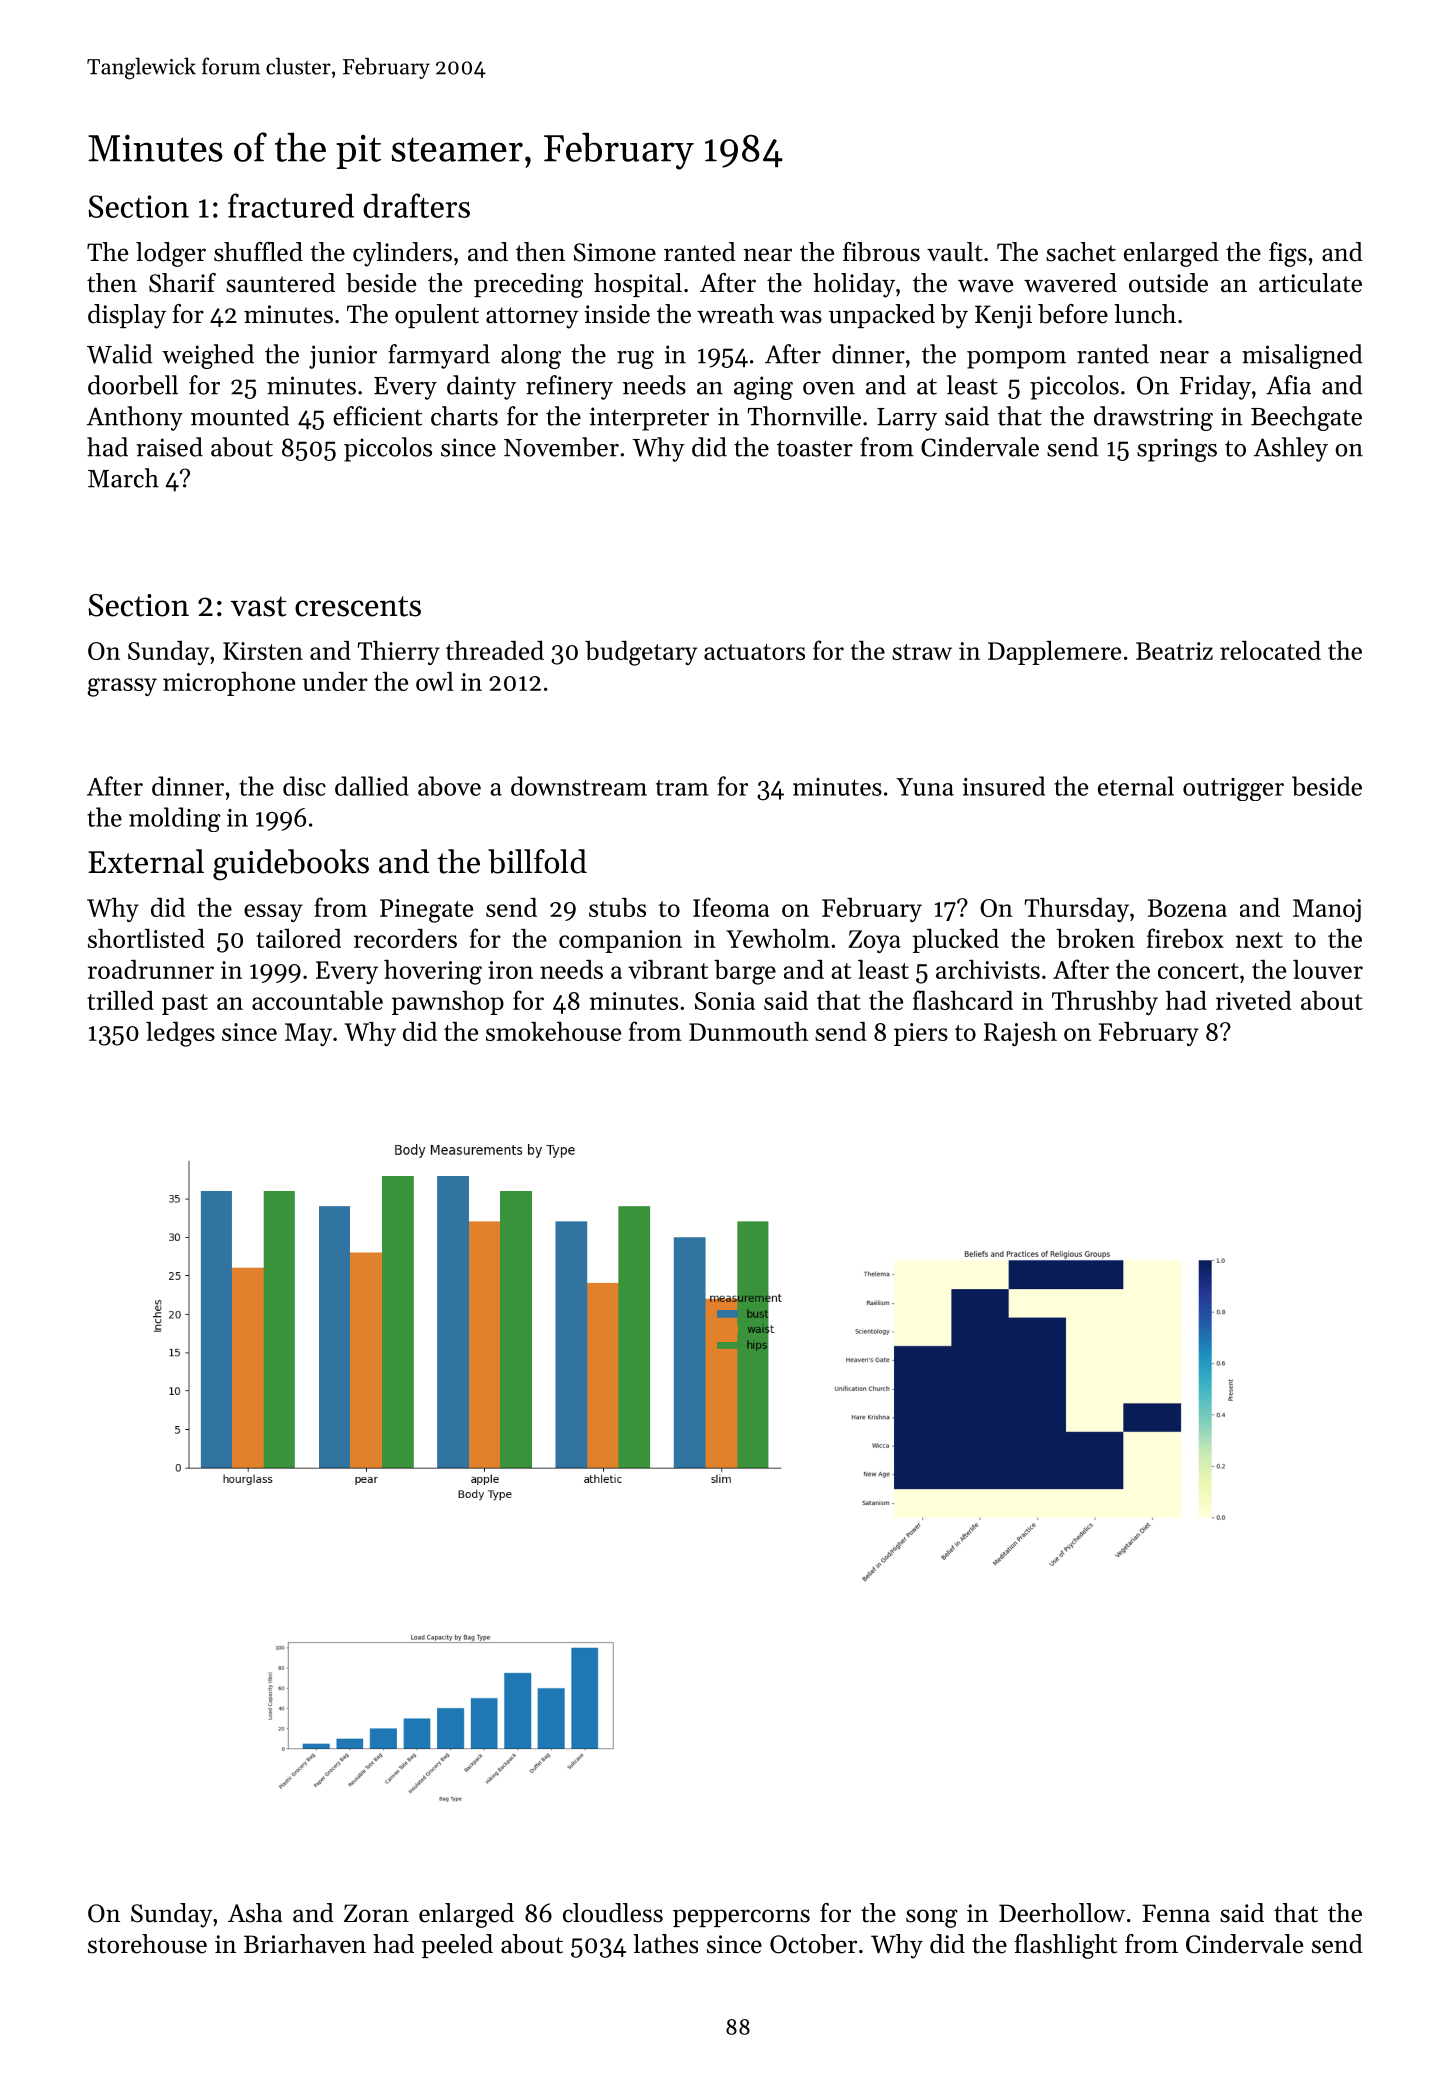 The width and height of the page is (1450, 2100). I want to click on cloudless, so click(613, 1913).
